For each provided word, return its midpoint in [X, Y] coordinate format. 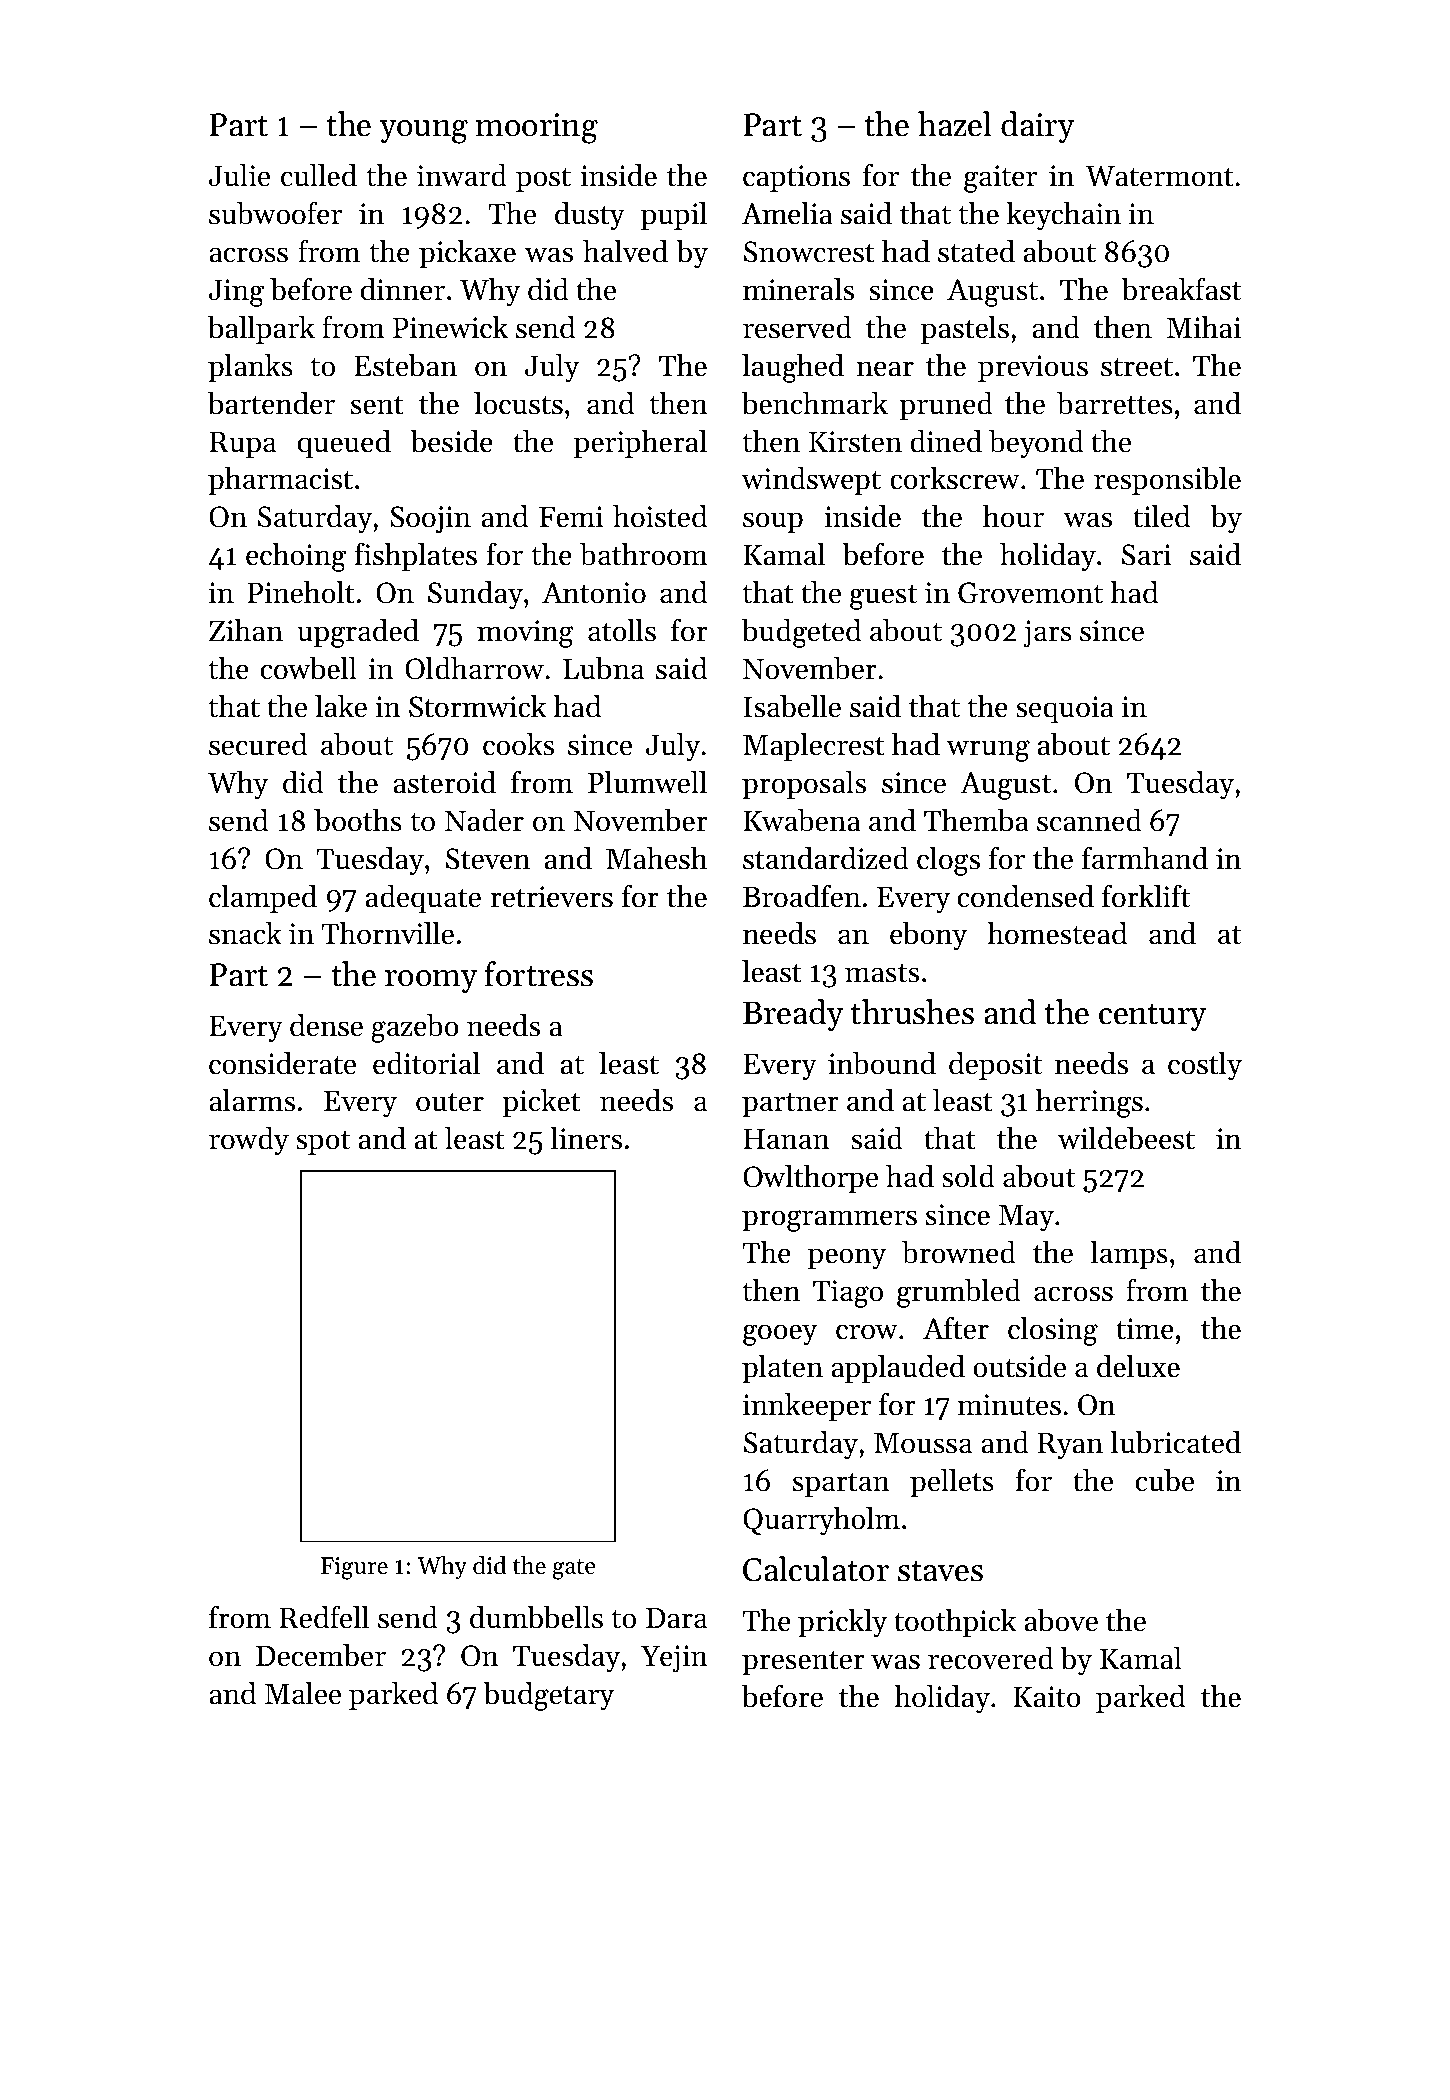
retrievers [551, 897]
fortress [539, 974]
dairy [1037, 127]
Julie [239, 175]
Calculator [816, 1569]
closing [1053, 1331]
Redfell [324, 1617]
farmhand [1145, 858]
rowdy [249, 1141]
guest [883, 597]
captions [796, 178]
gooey [780, 1335]
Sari [1146, 555]
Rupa [242, 444]
